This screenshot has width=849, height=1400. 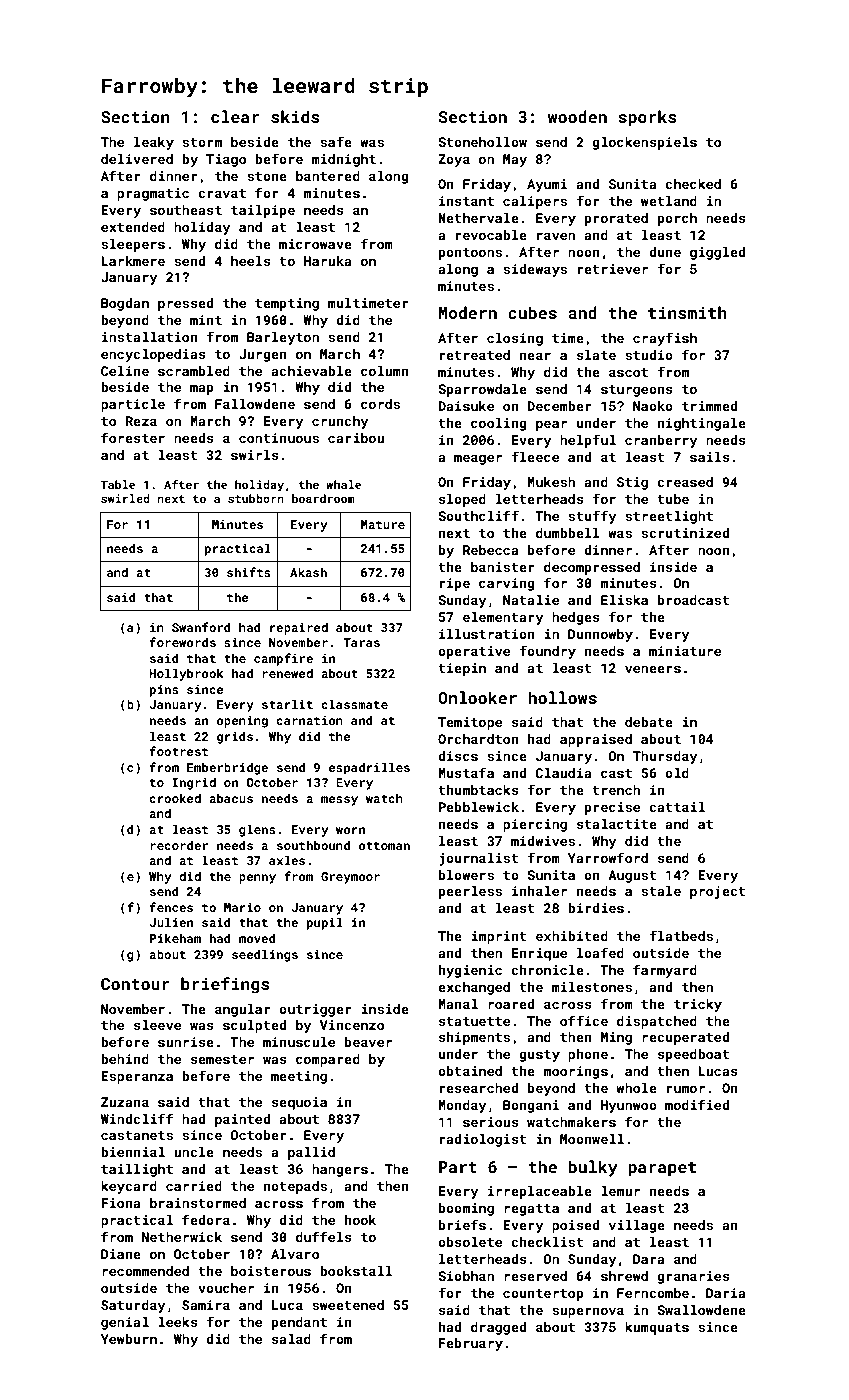 What do you see at coordinates (624, 600) in the screenshot?
I see `Eliska` at bounding box center [624, 600].
